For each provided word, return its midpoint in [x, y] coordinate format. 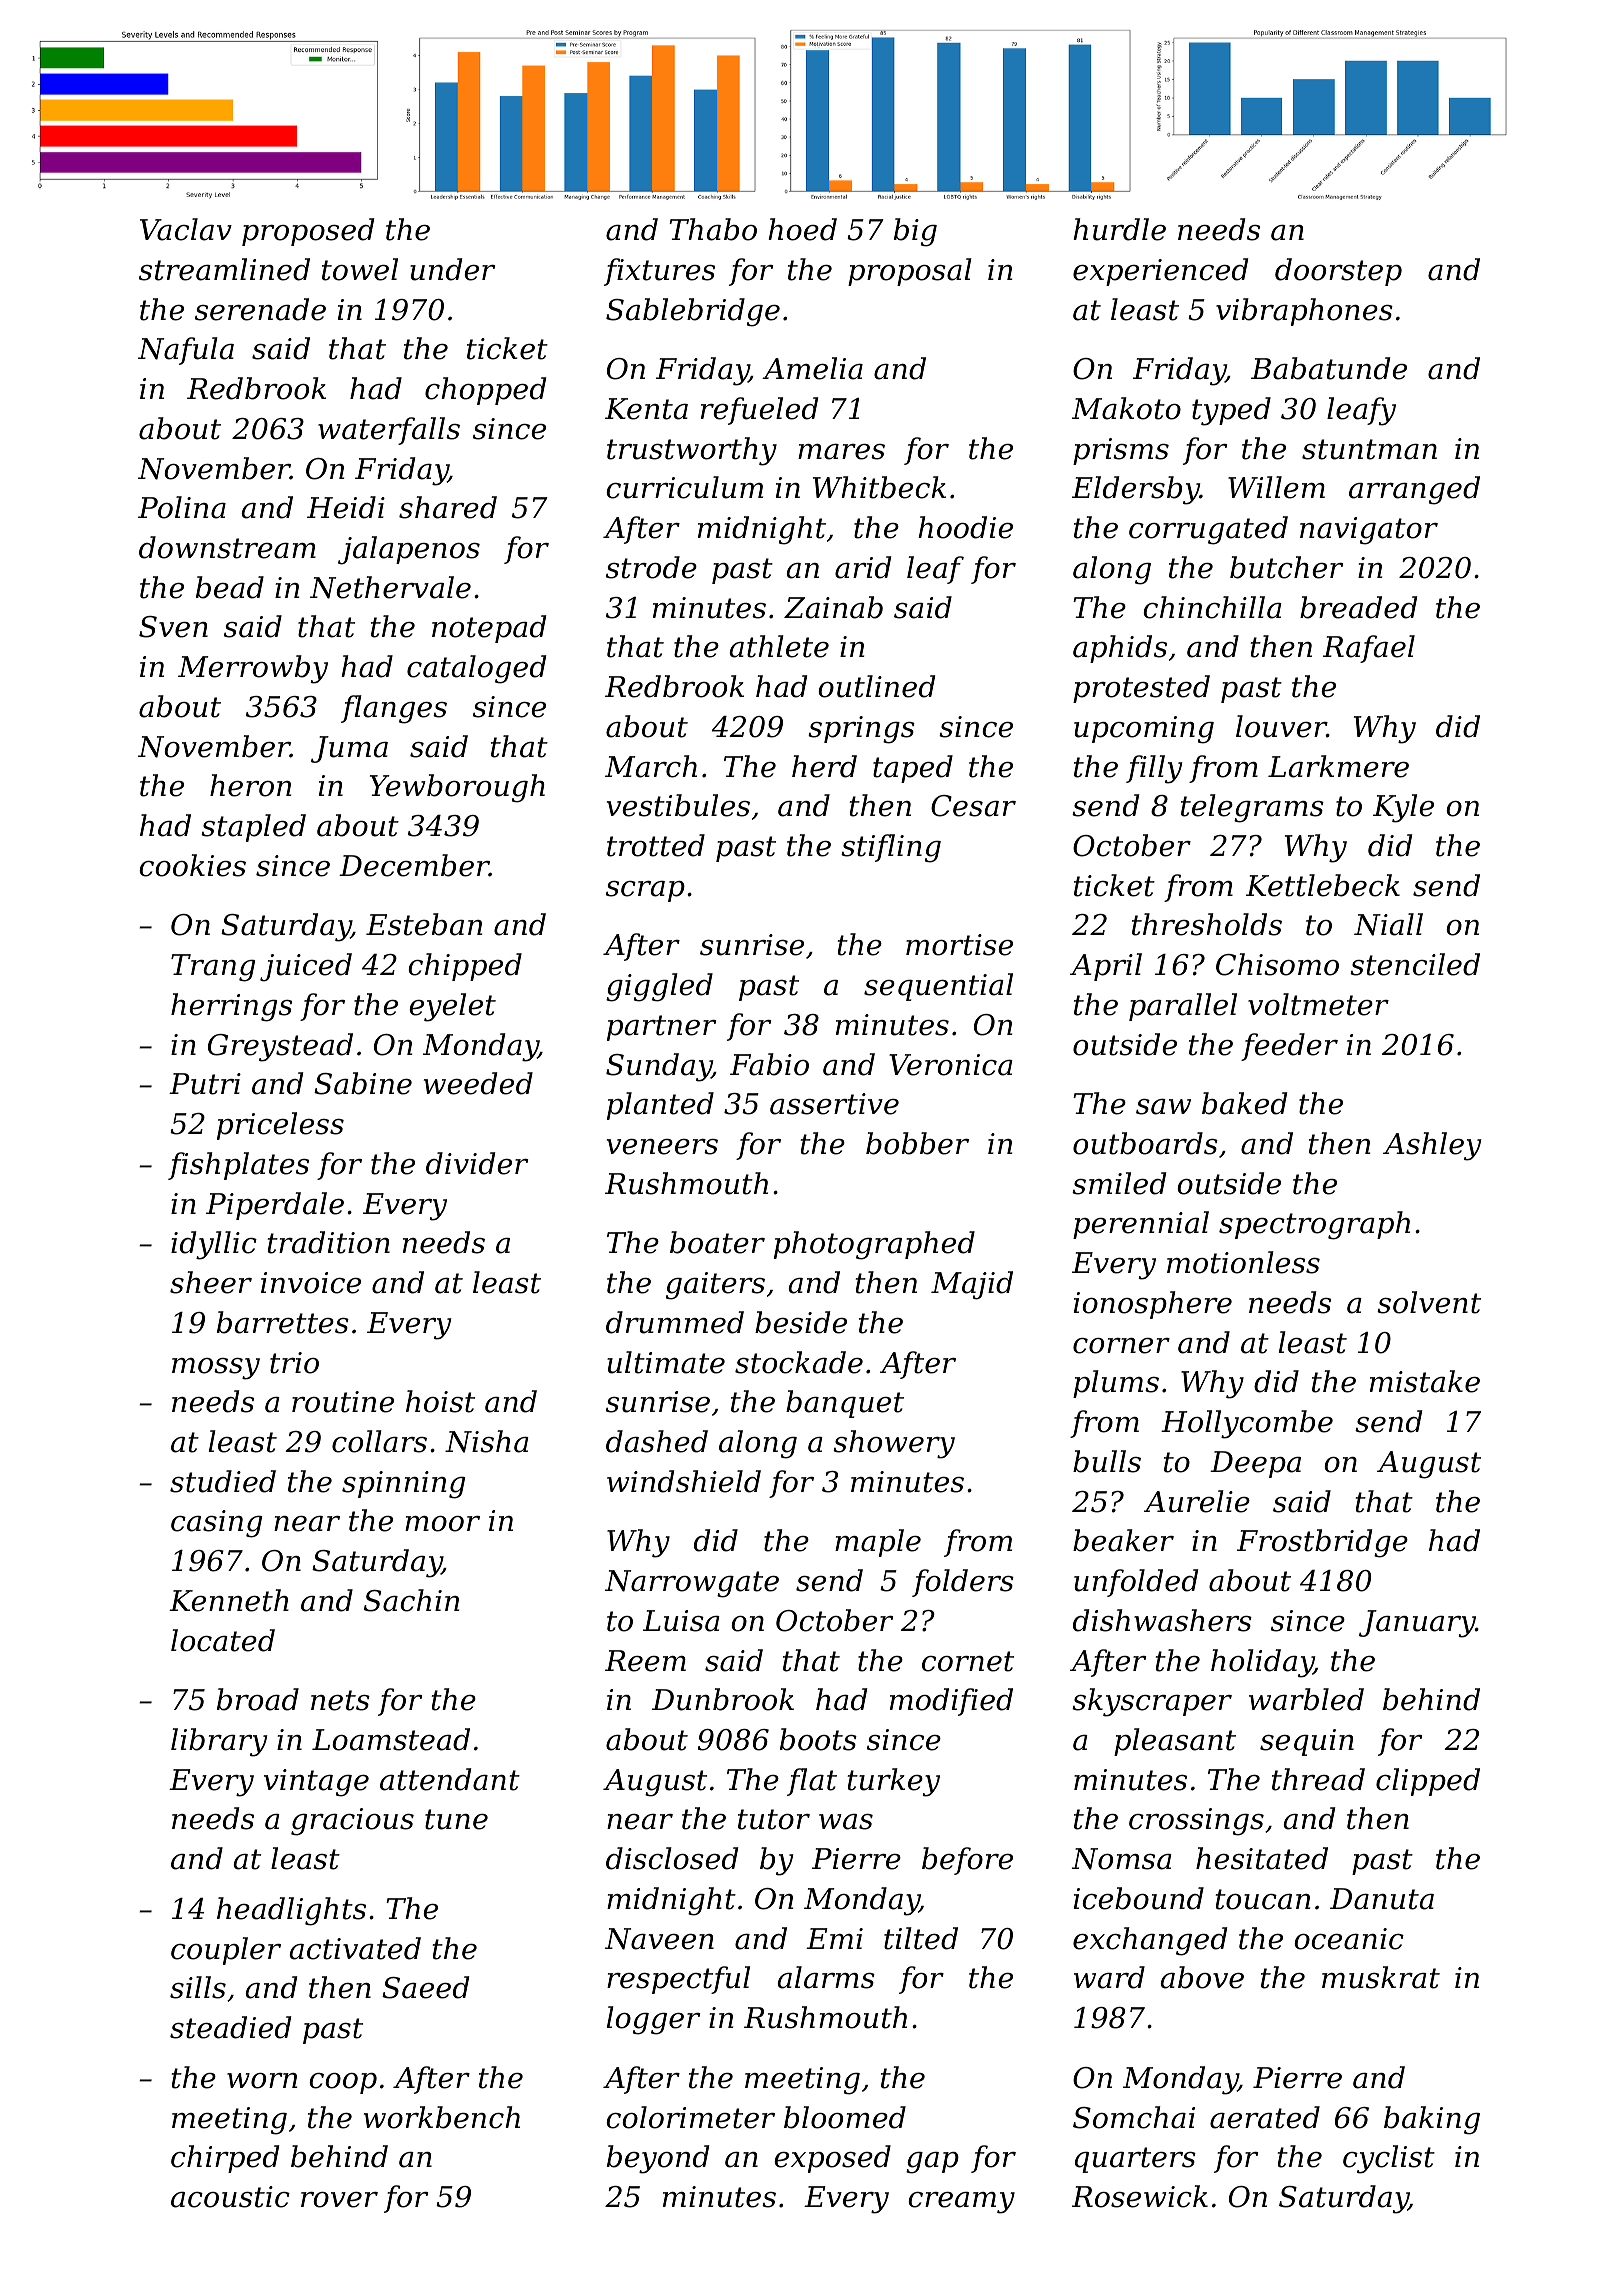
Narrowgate [692, 1584]
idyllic [214, 1245]
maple [878, 1543]
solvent [1429, 1302]
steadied [230, 2027]
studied [223, 1481]
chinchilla [1212, 607]
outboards [1145, 1143]
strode [651, 567]
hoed [802, 229]
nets [340, 1700]
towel [360, 269]
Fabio [769, 1064]
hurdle [1119, 229]
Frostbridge [1322, 1543]
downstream [227, 547]
